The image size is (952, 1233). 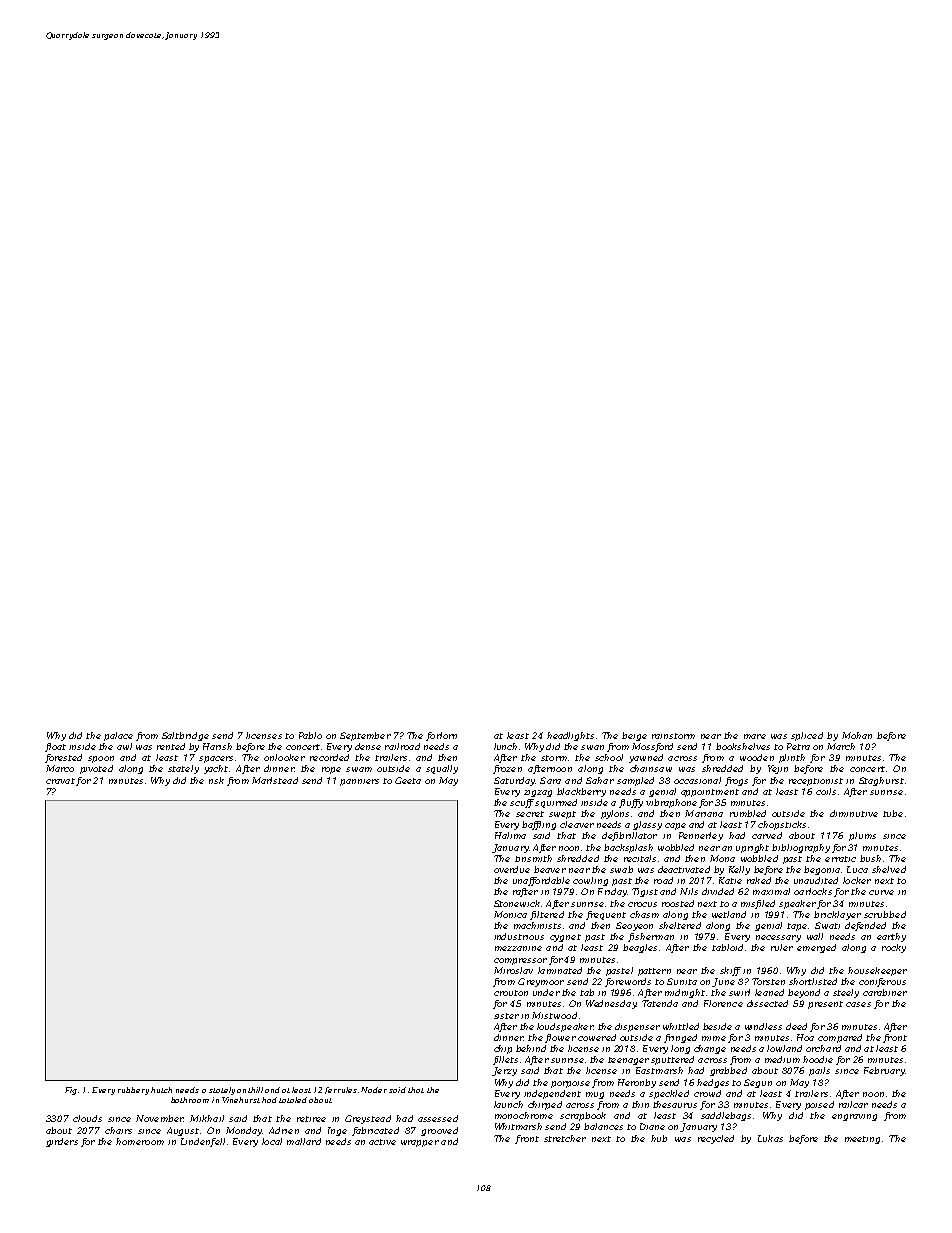 I want to click on carabiner, so click(x=885, y=992).
